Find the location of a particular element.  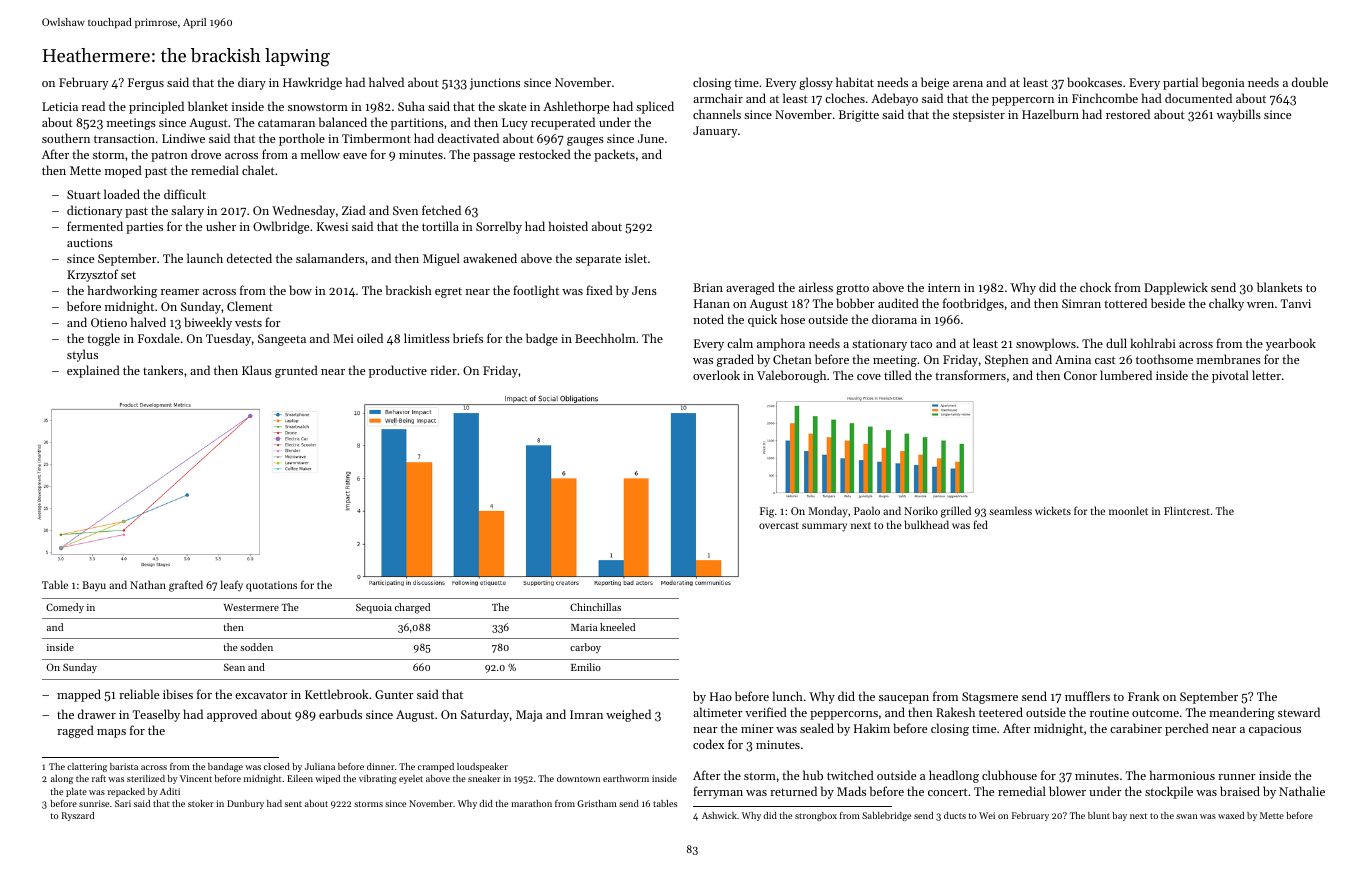

rider is located at coordinates (443, 370).
